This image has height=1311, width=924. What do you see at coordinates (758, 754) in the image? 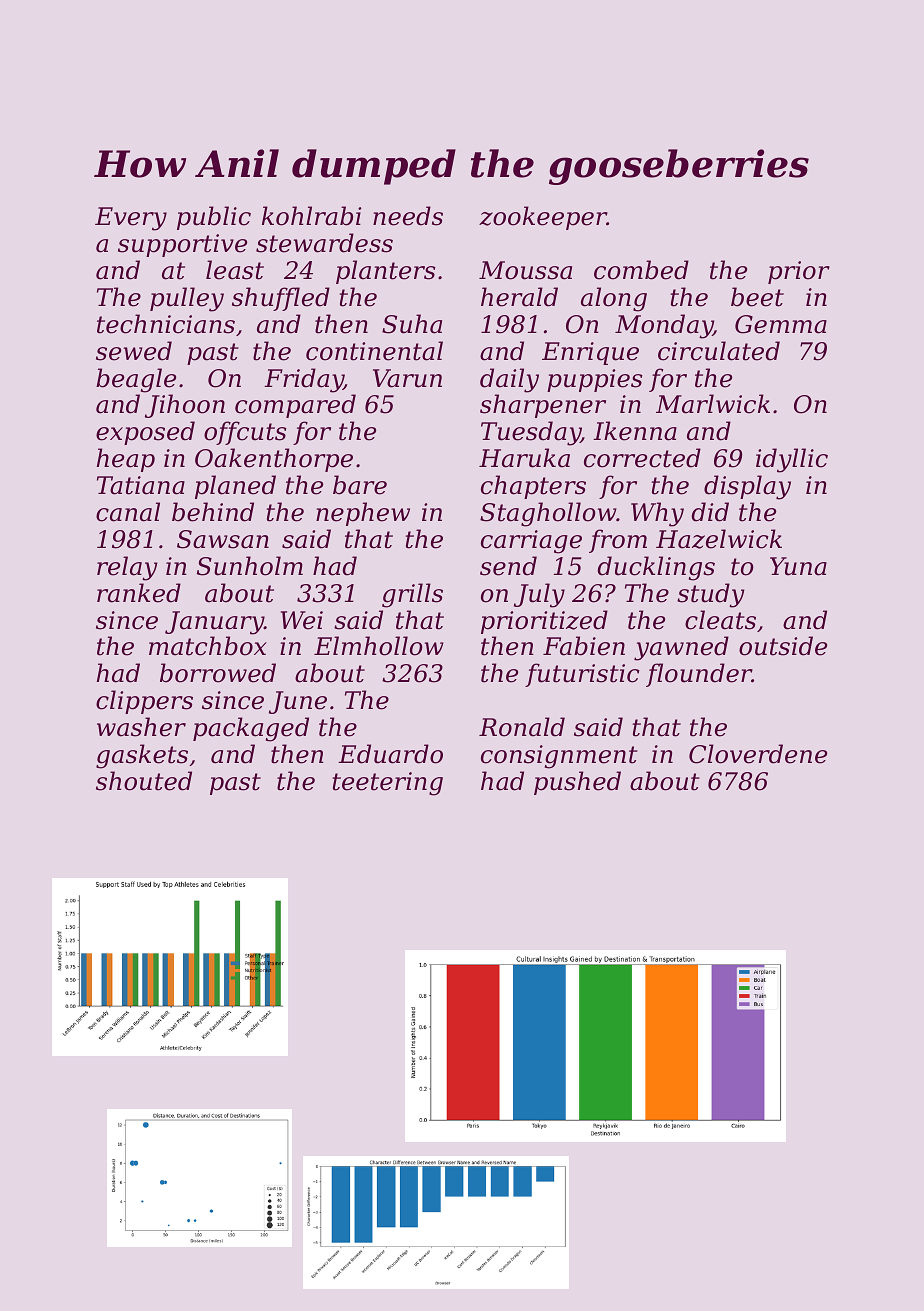
I see `Cloverdene` at bounding box center [758, 754].
